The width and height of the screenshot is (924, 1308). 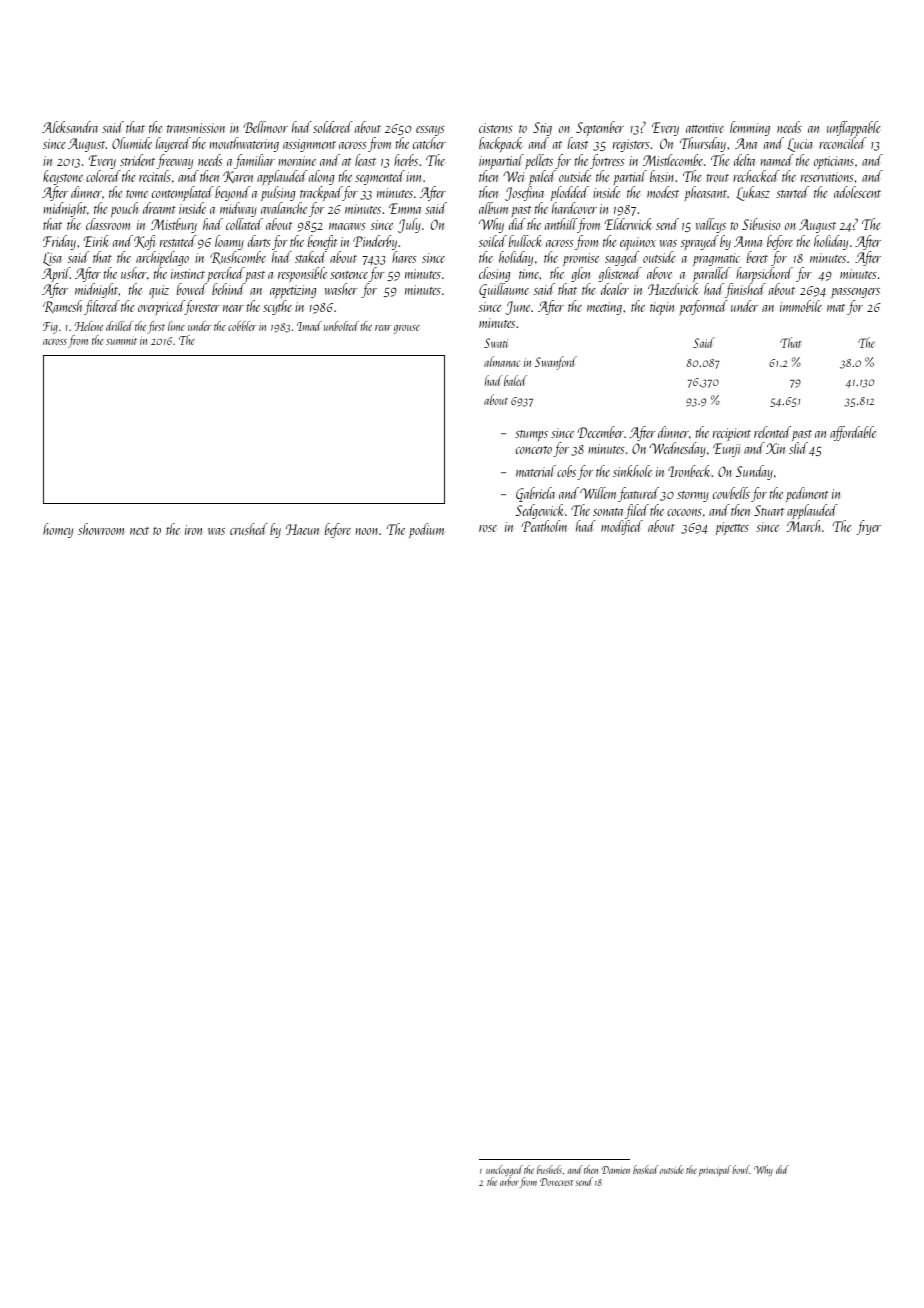 I want to click on unclogged, so click(x=504, y=1170).
